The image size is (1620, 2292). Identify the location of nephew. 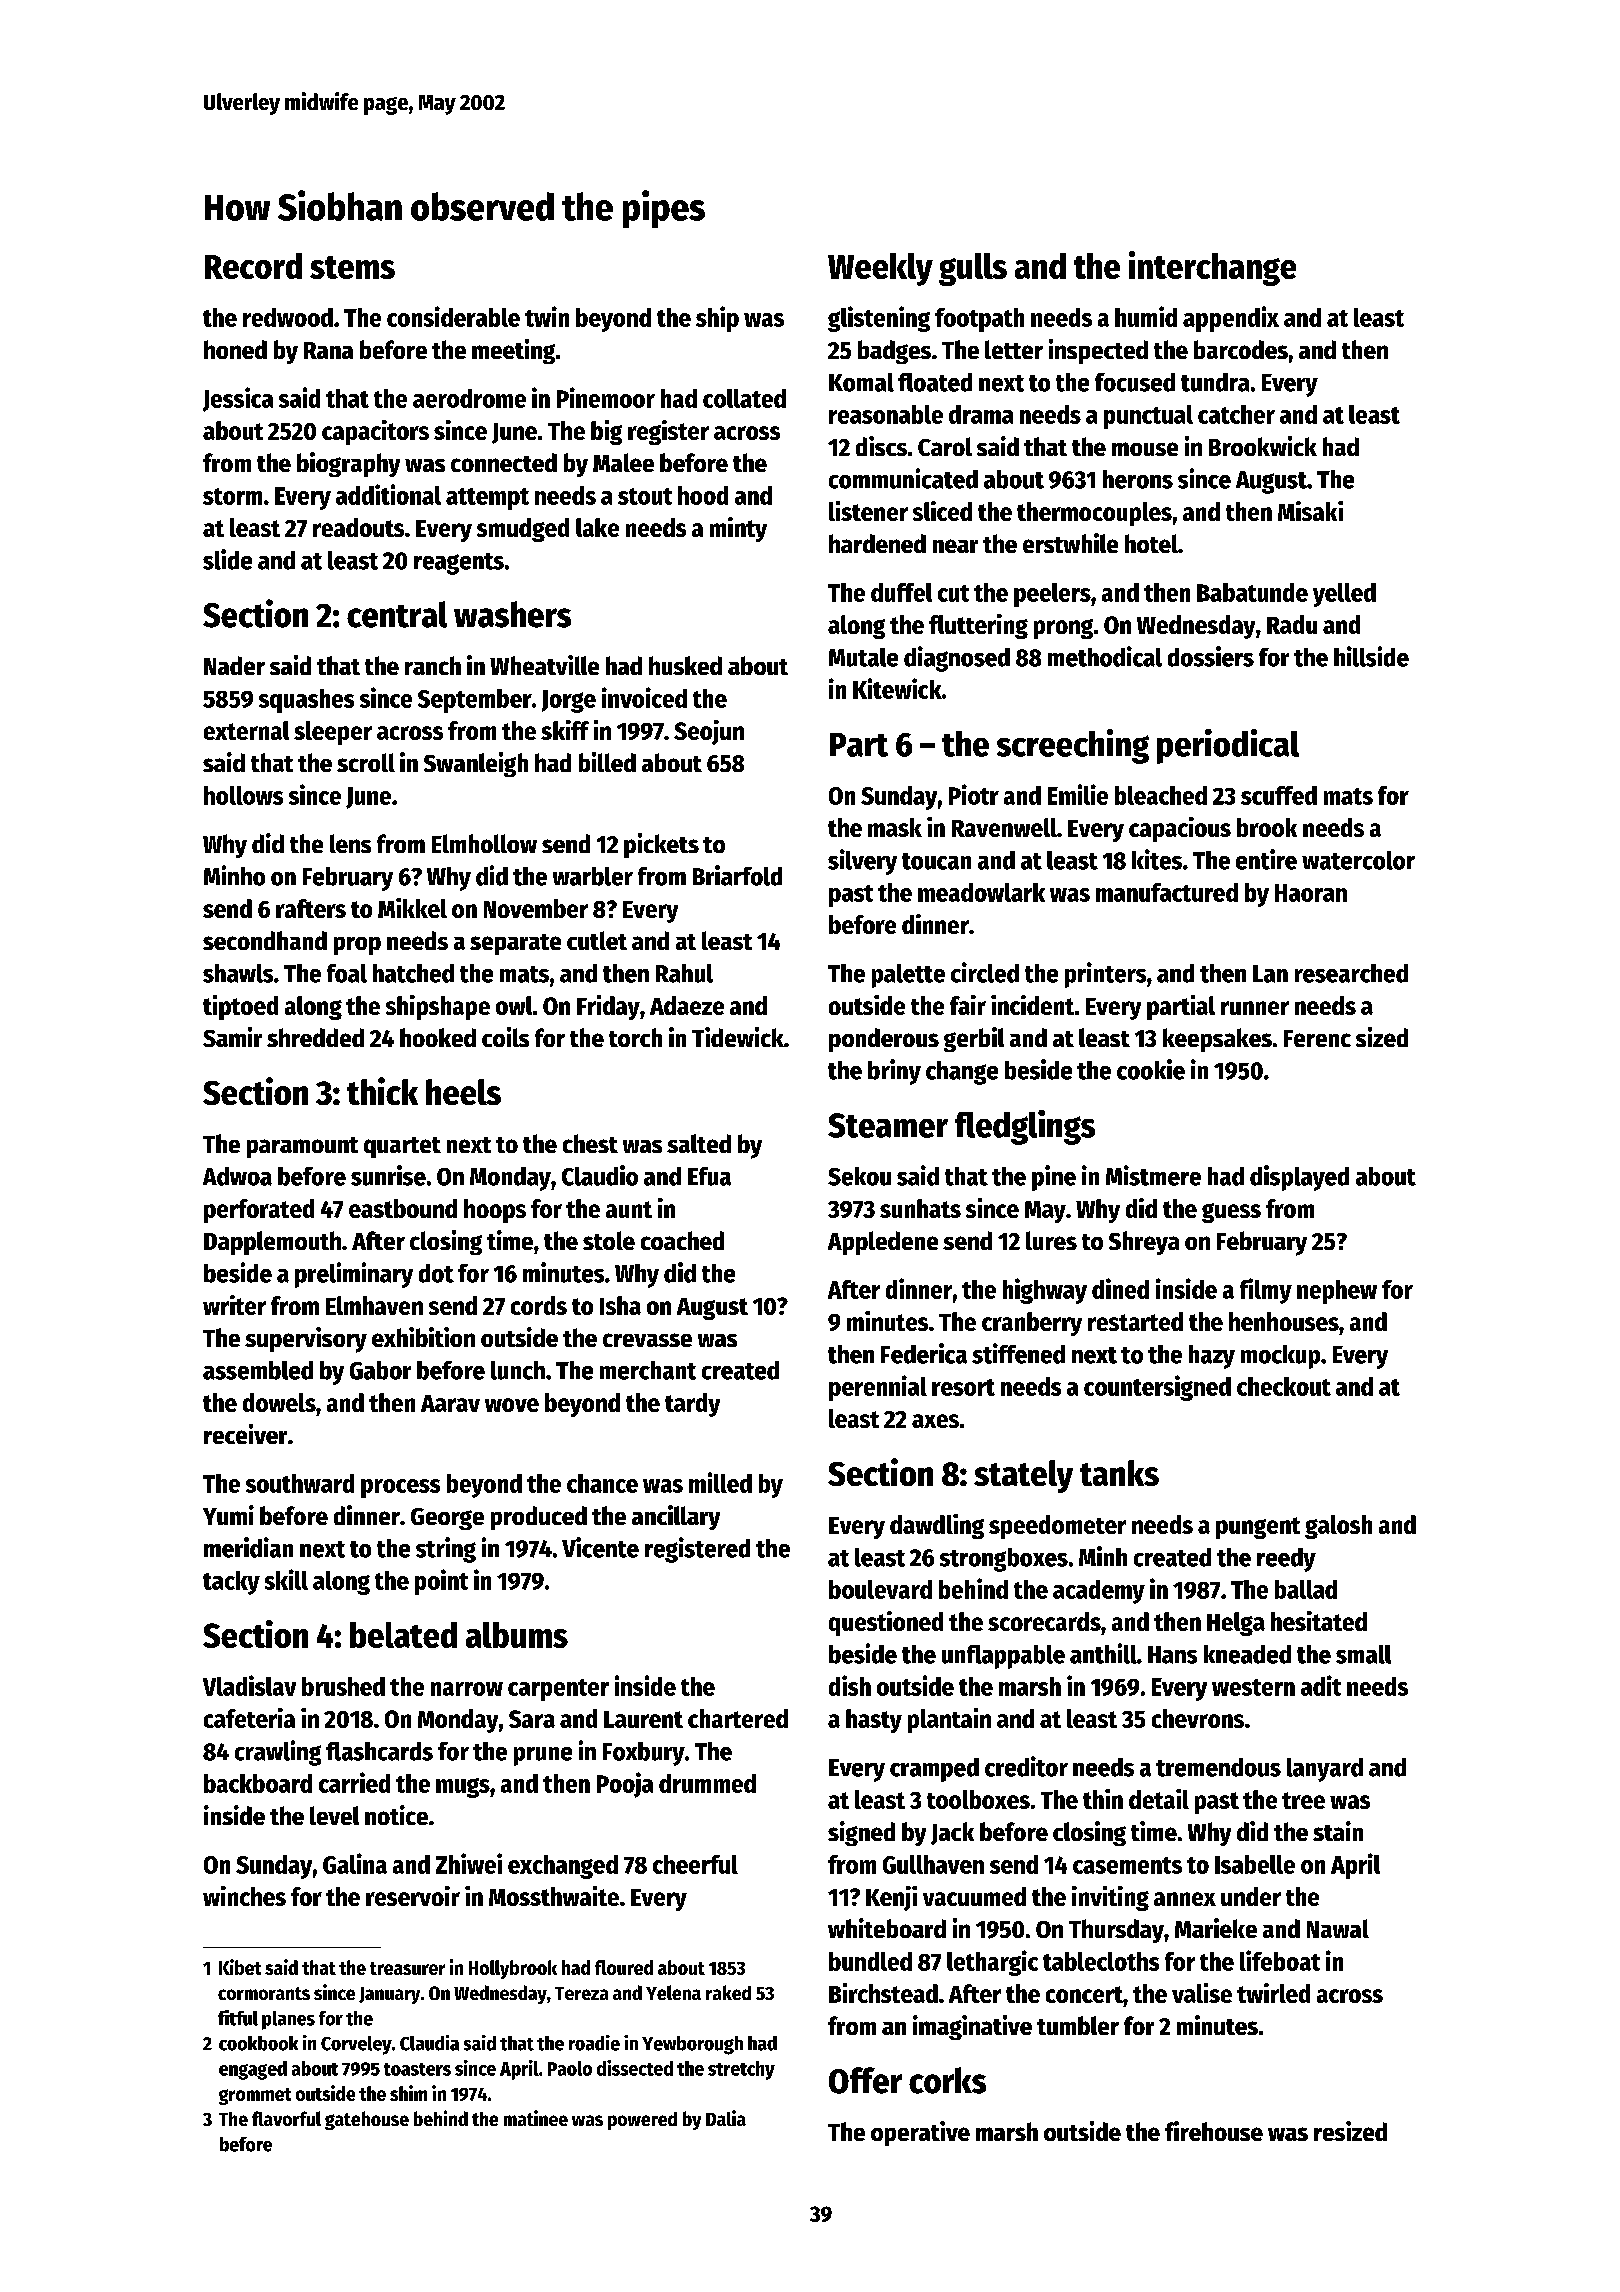
(1337, 1292).
